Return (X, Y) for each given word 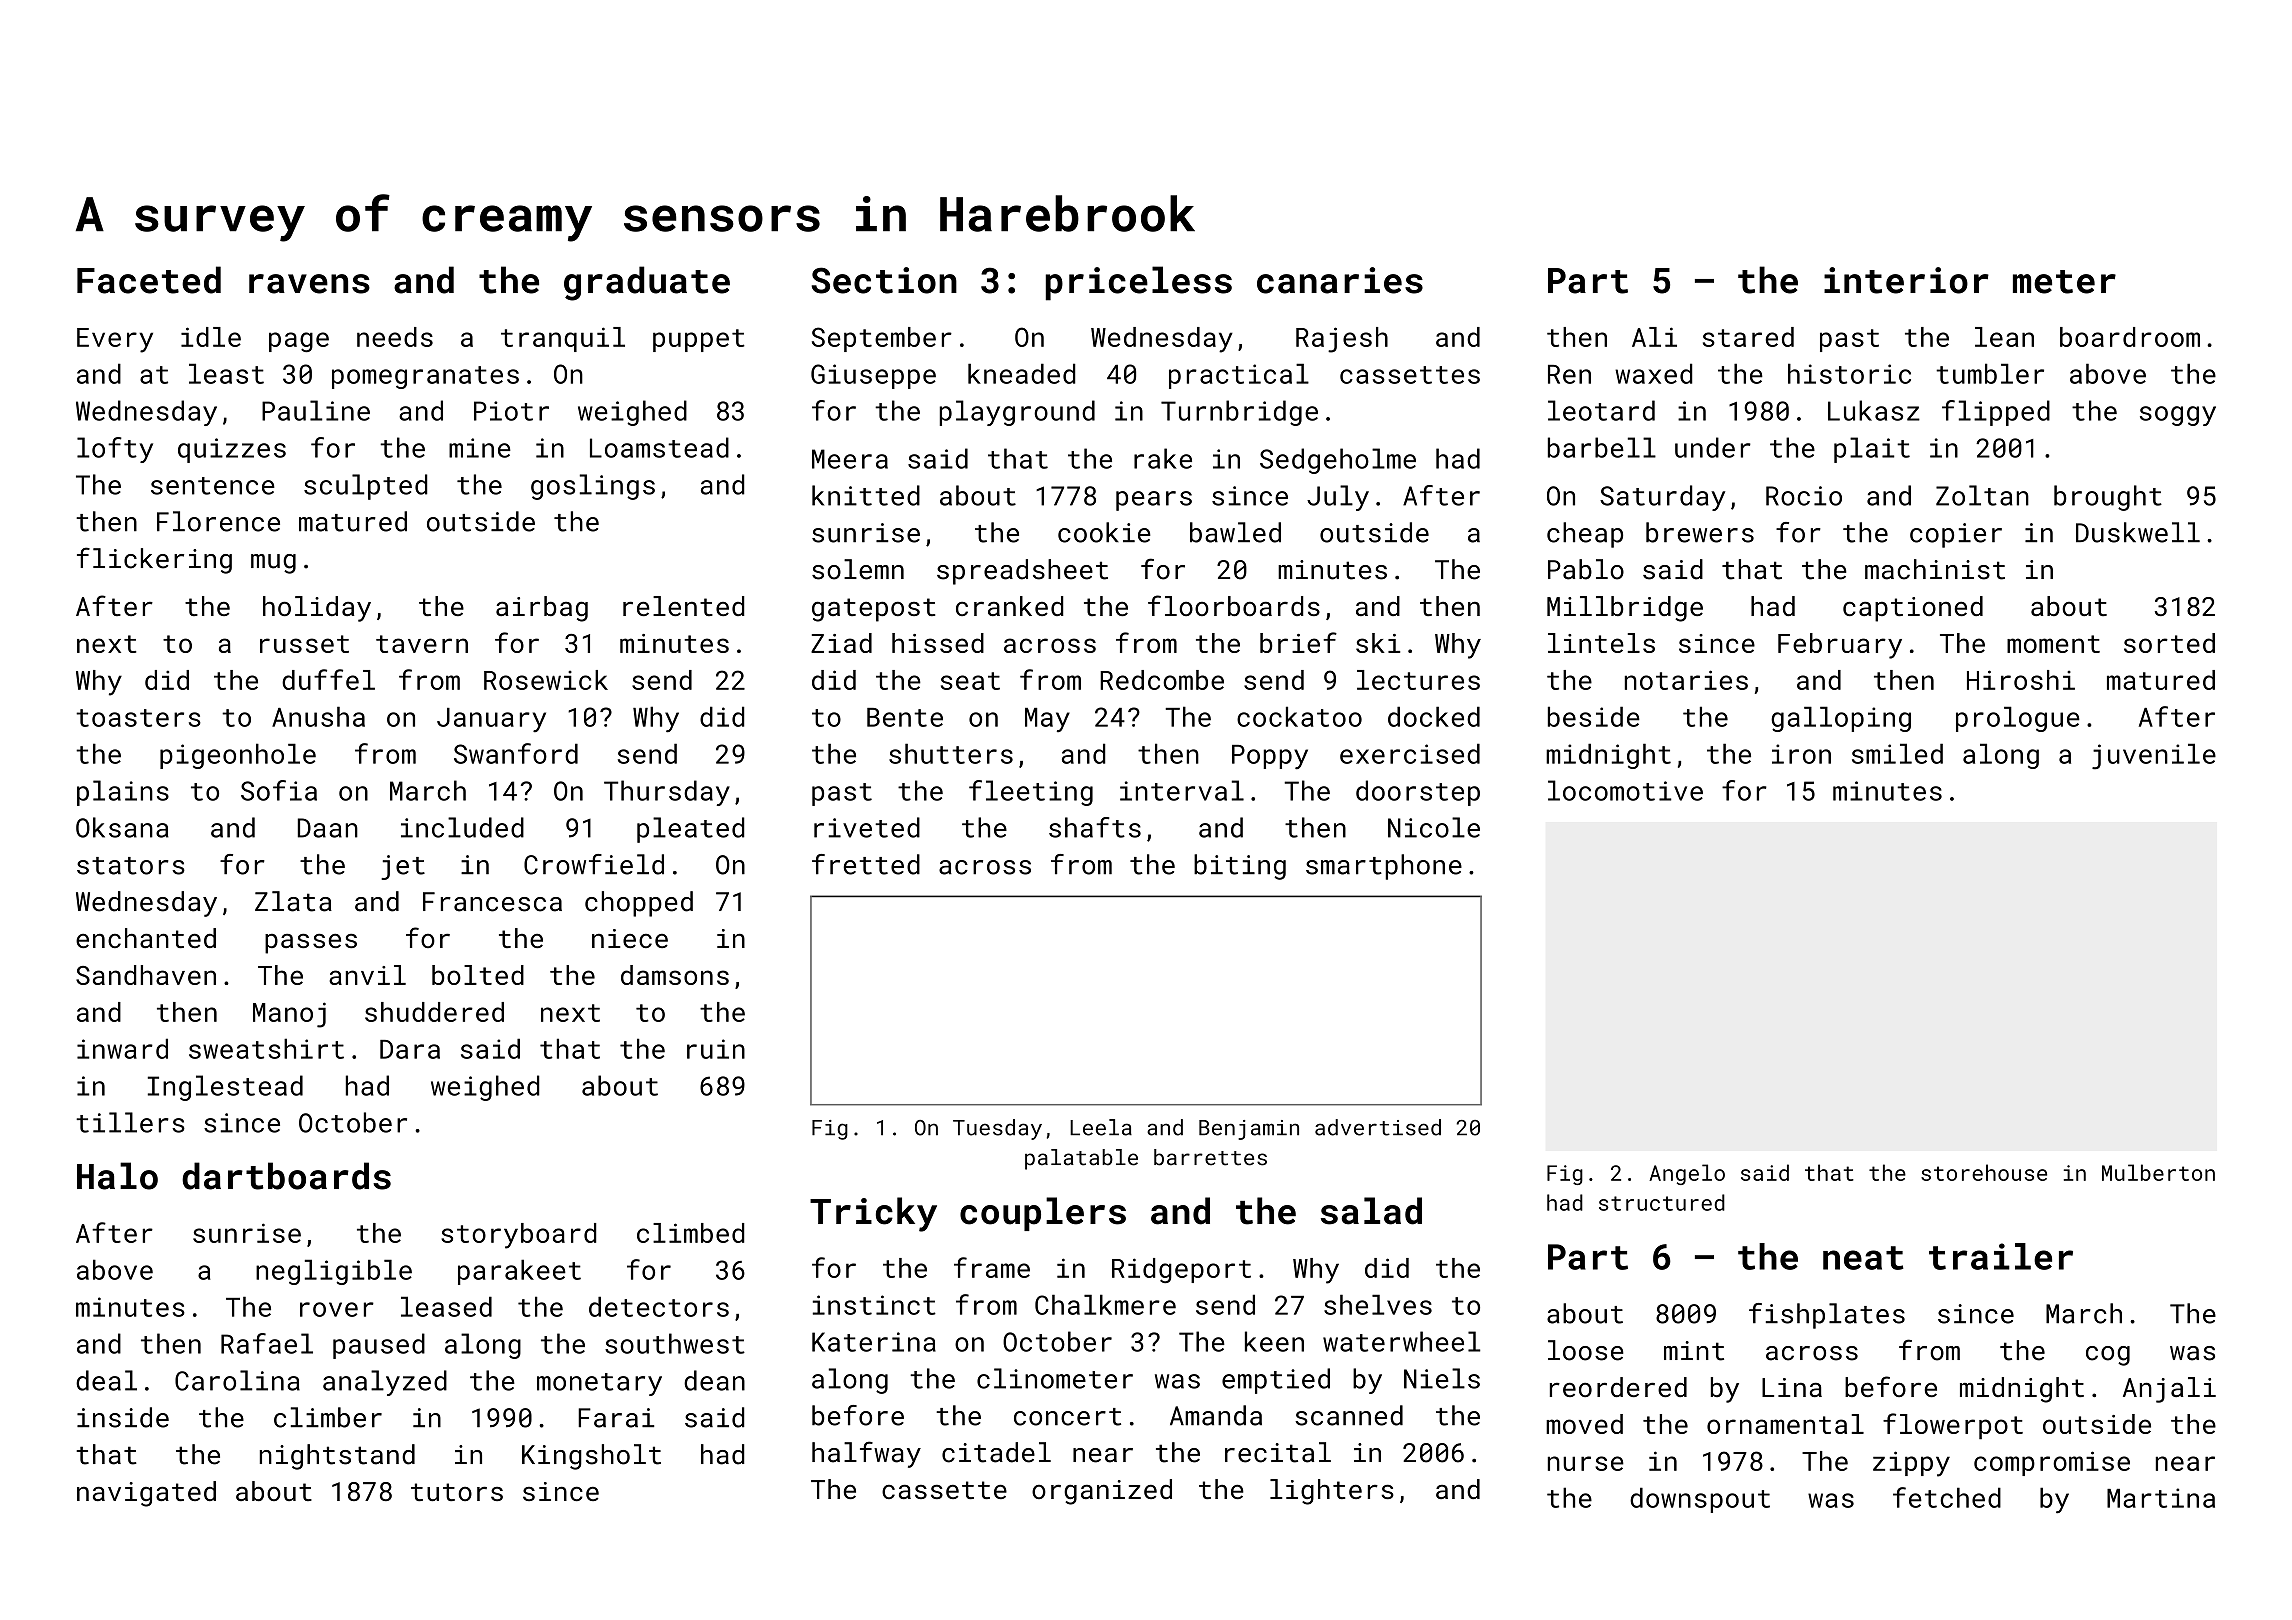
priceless (1139, 283)
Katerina (874, 1342)
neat (1863, 1258)
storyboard (519, 1236)
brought (2108, 498)
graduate (647, 283)
